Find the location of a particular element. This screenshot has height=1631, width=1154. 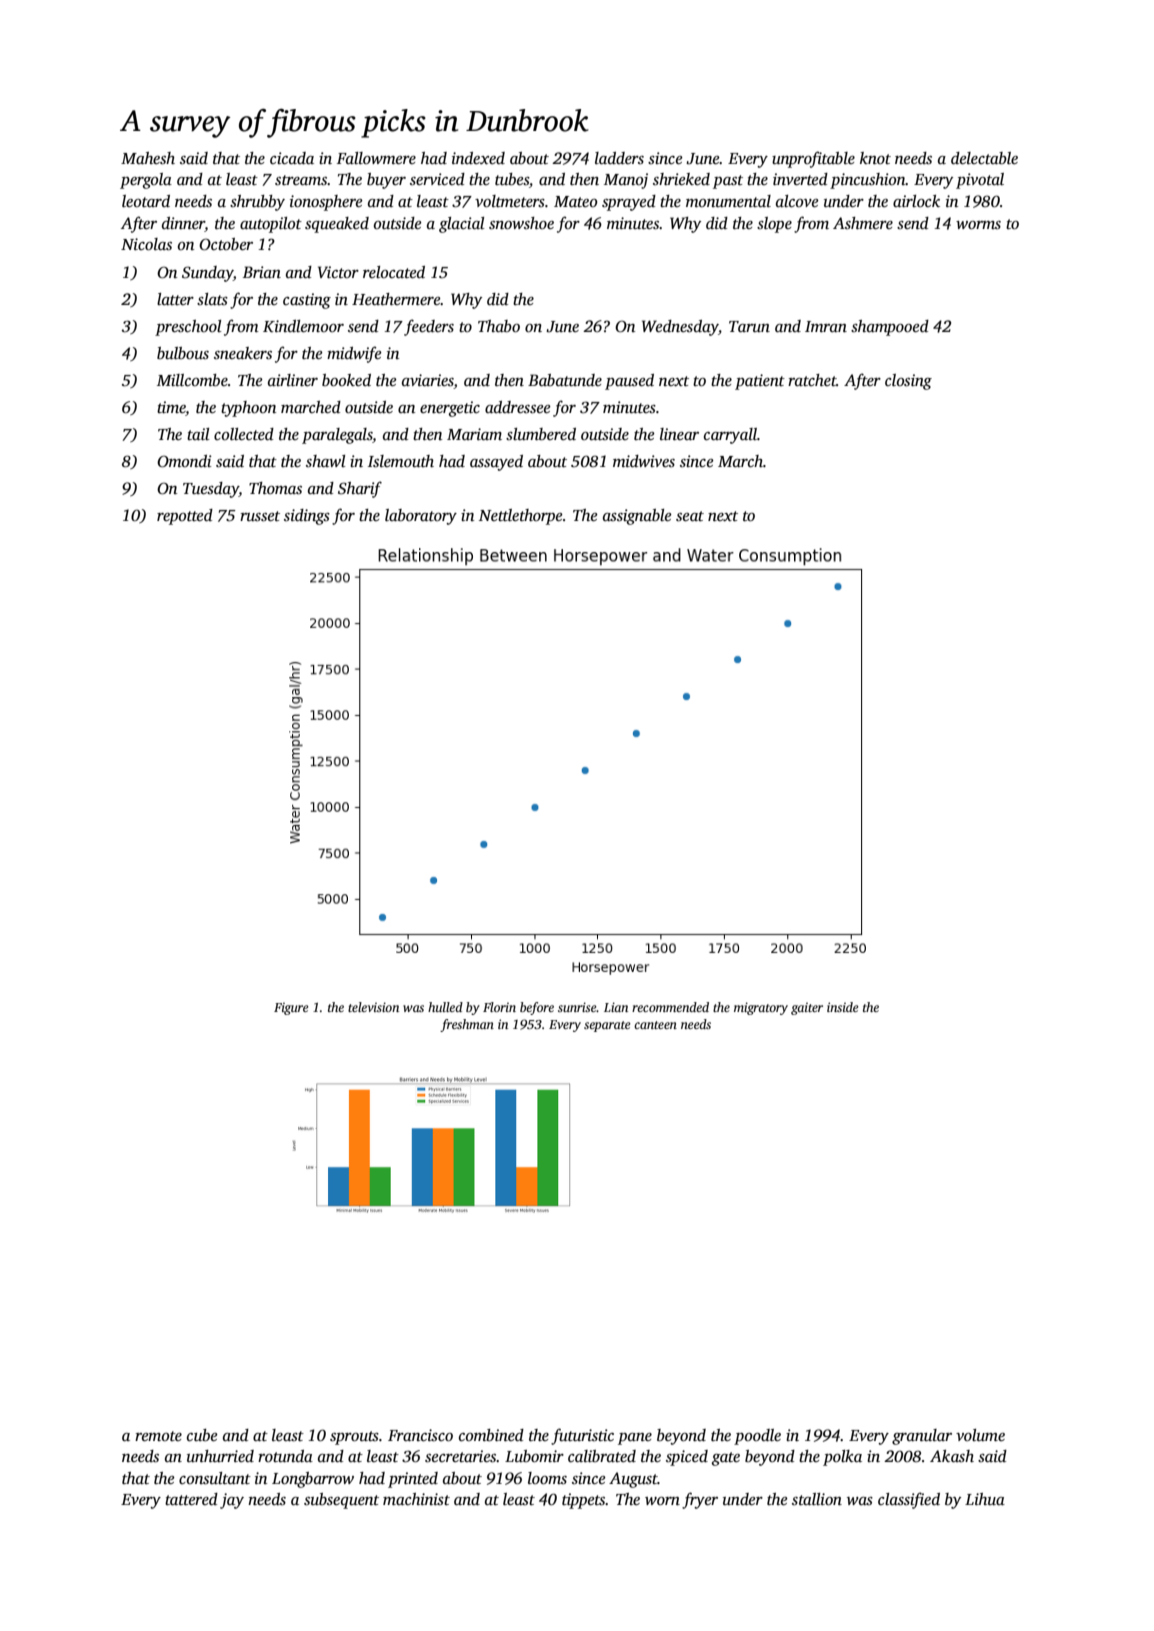

pivotal is located at coordinates (980, 181).
